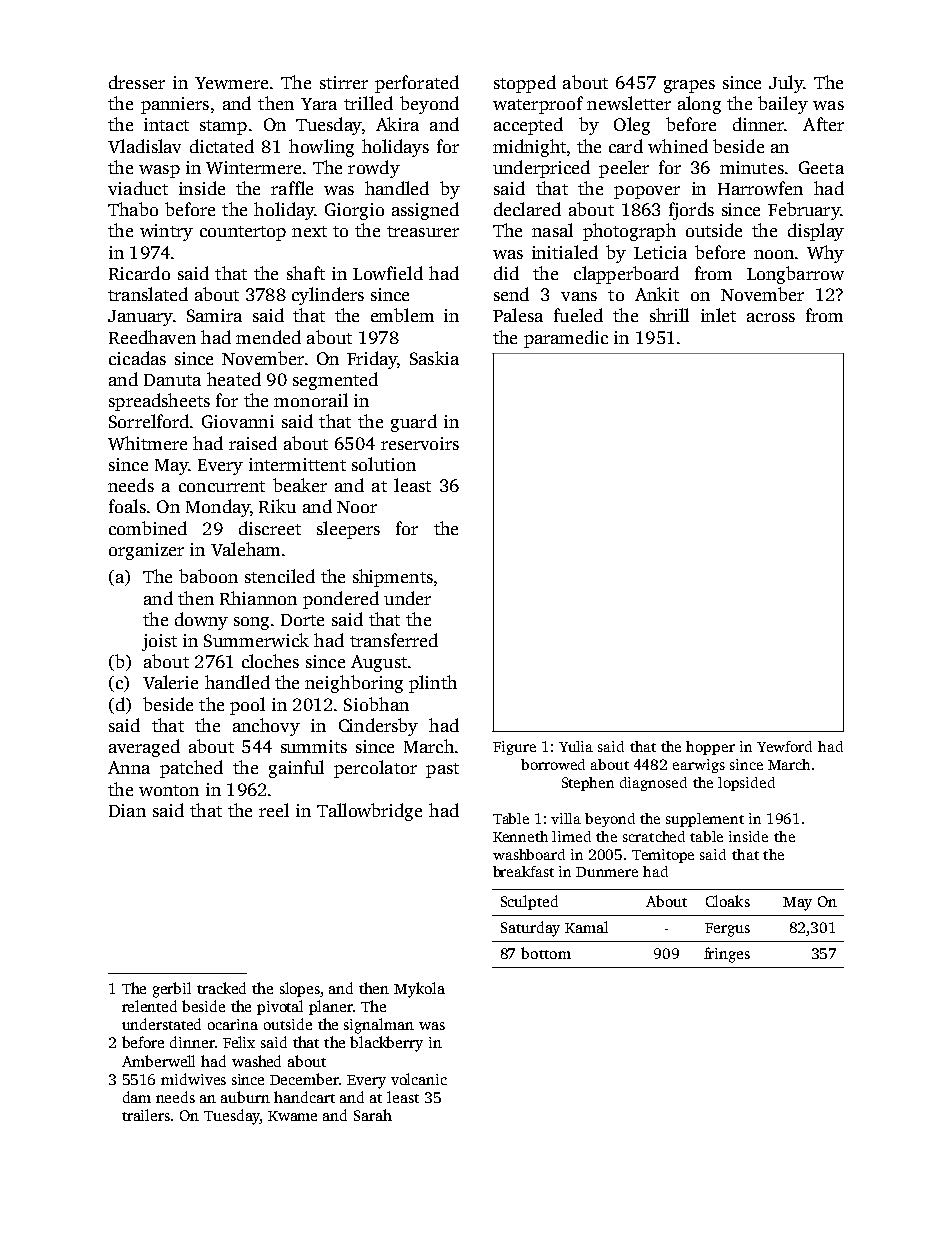  I want to click on transferred, so click(394, 640).
